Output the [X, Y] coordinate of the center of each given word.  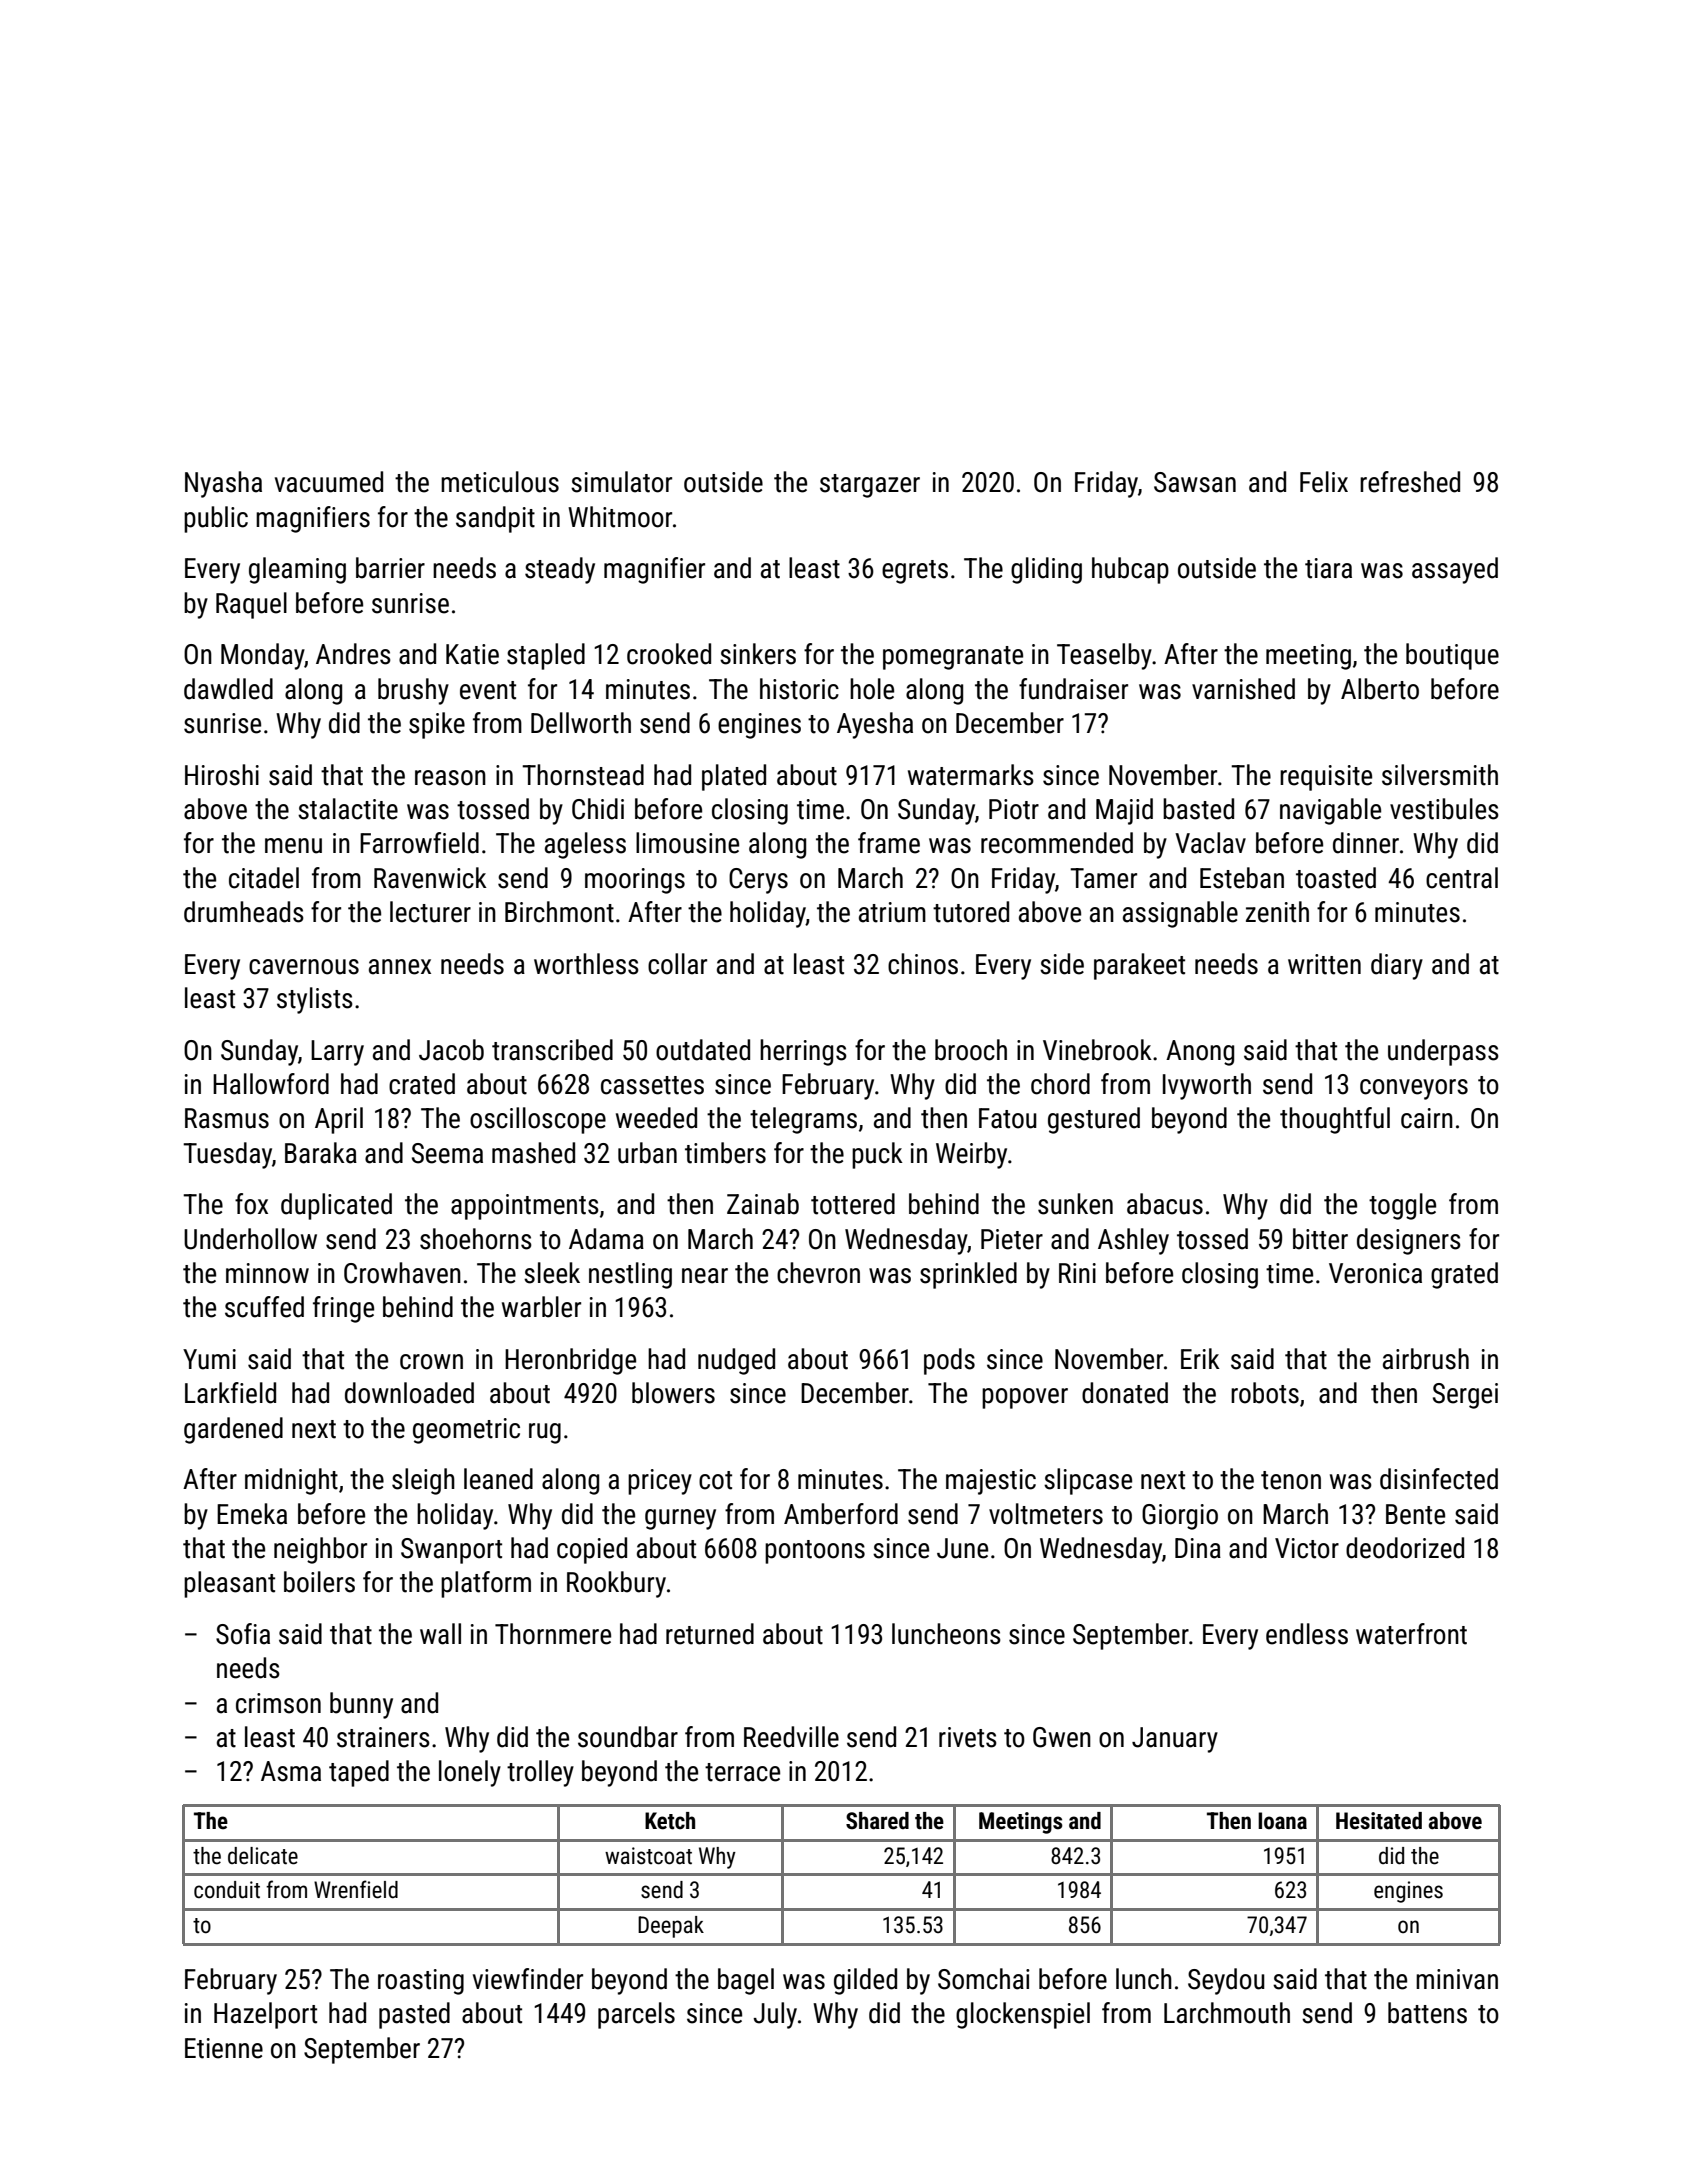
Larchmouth [1227, 2013]
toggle [1402, 1206]
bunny [361, 1705]
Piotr [1014, 809]
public [216, 519]
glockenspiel [1023, 2015]
